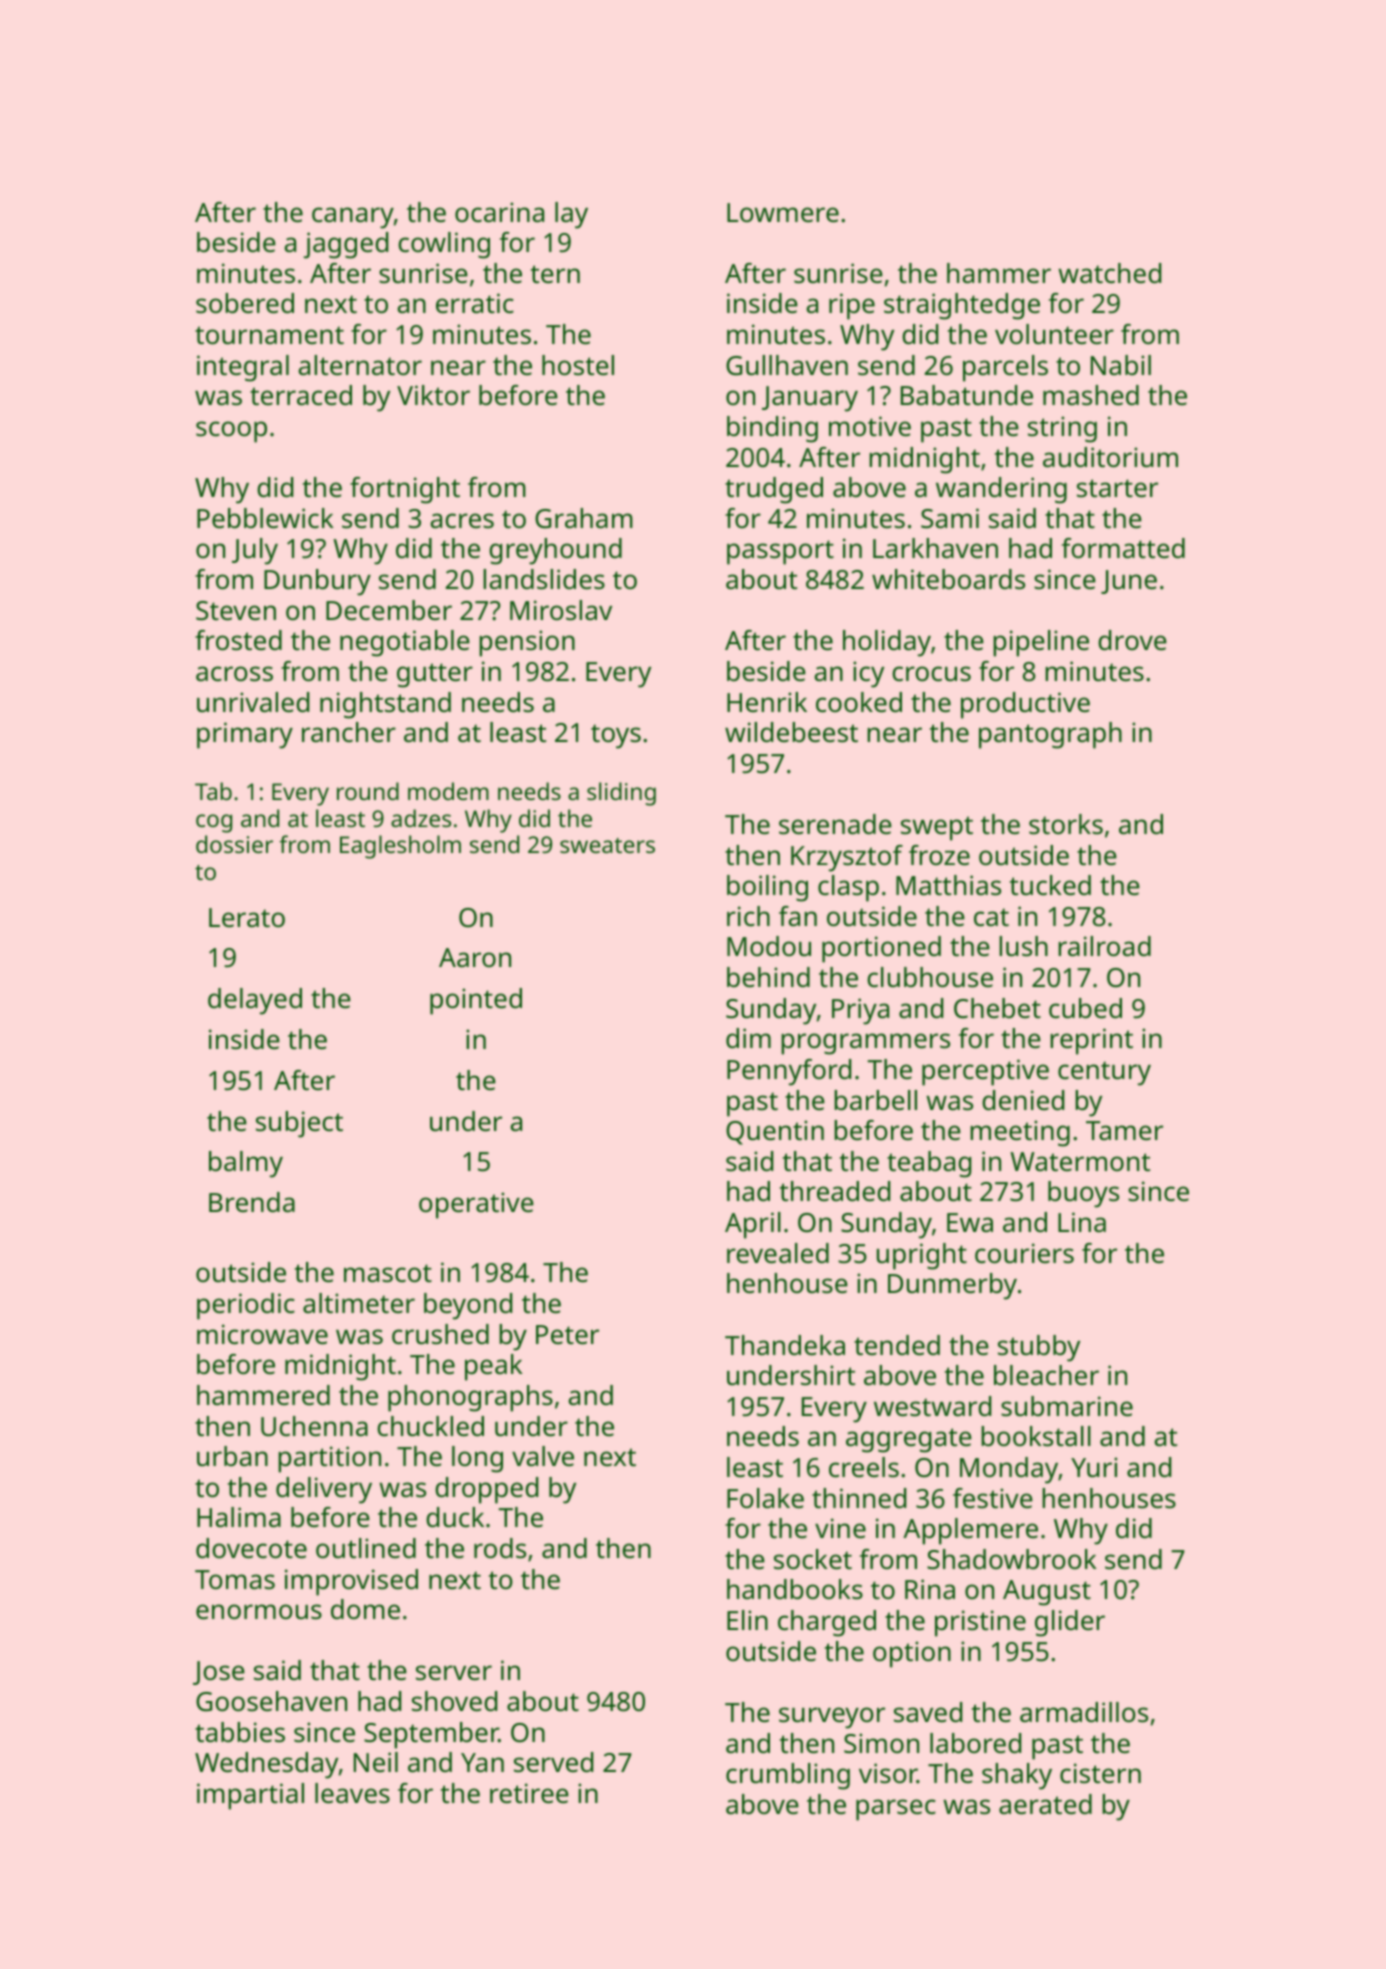 The height and width of the image is (1969, 1386). Describe the element at coordinates (1121, 365) in the image. I see `Nabil` at that location.
